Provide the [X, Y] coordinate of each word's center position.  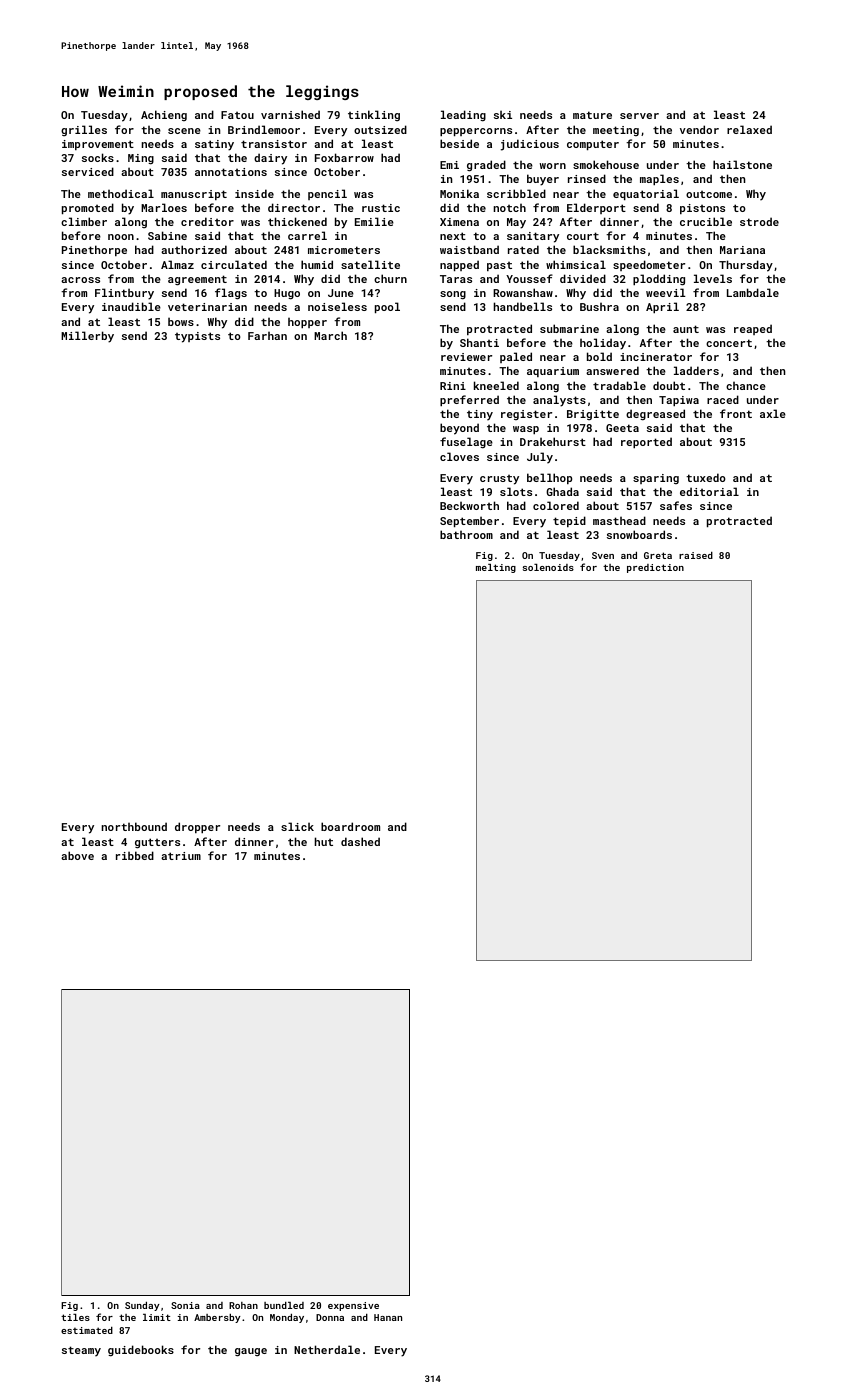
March [330, 335]
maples [659, 179]
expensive [353, 1306]
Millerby [87, 337]
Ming [141, 159]
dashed [360, 841]
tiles [75, 1317]
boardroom [350, 826]
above [77, 855]
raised [696, 555]
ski [503, 114]
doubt [669, 385]
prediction [655, 568]
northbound [134, 826]
